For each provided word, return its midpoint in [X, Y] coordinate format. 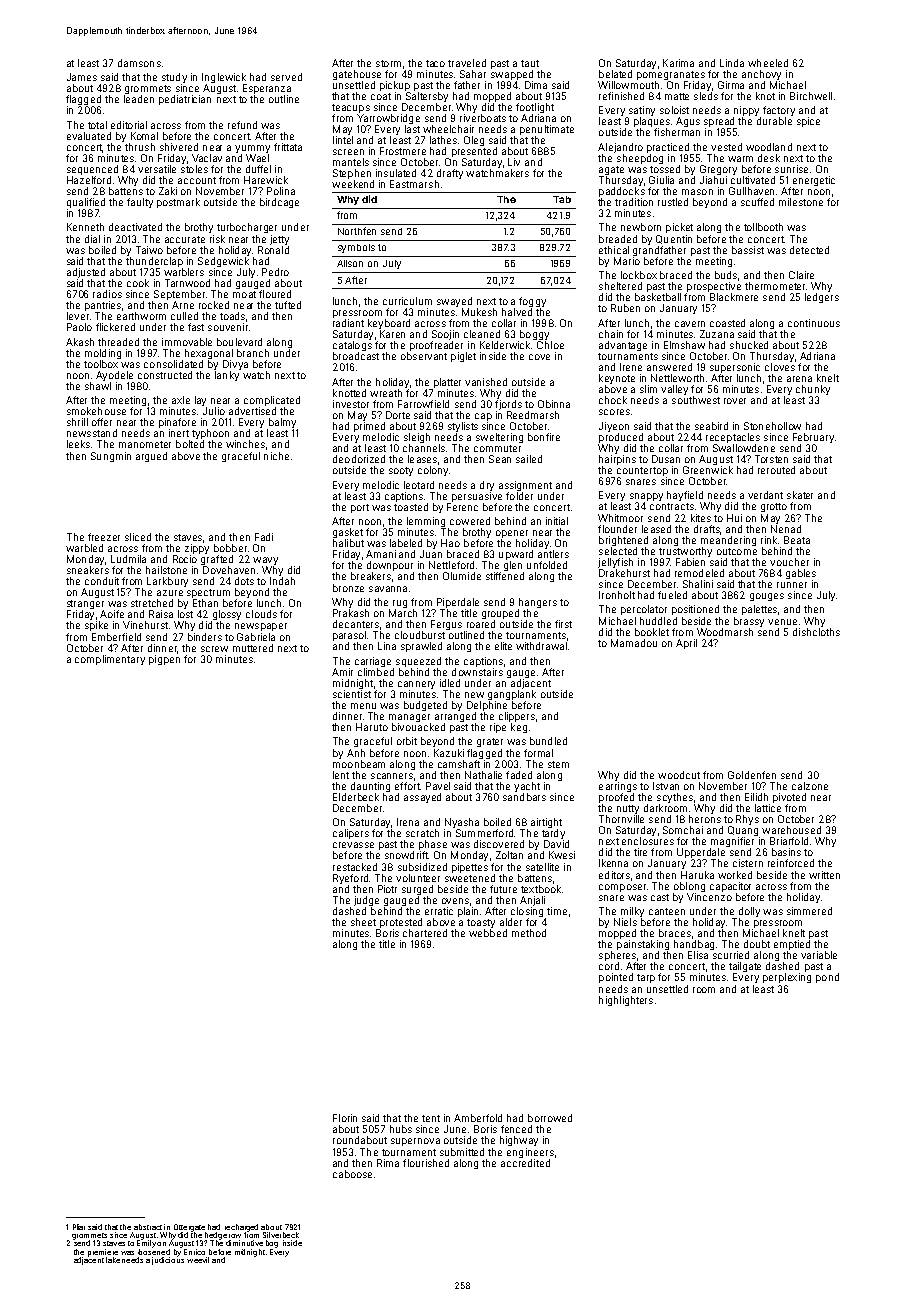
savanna [388, 589]
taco [435, 63]
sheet [363, 922]
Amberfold [478, 1118]
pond [827, 978]
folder [519, 496]
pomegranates [671, 75]
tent [431, 1118]
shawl [98, 386]
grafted [217, 560]
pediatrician [185, 100]
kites [701, 518]
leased [656, 529]
